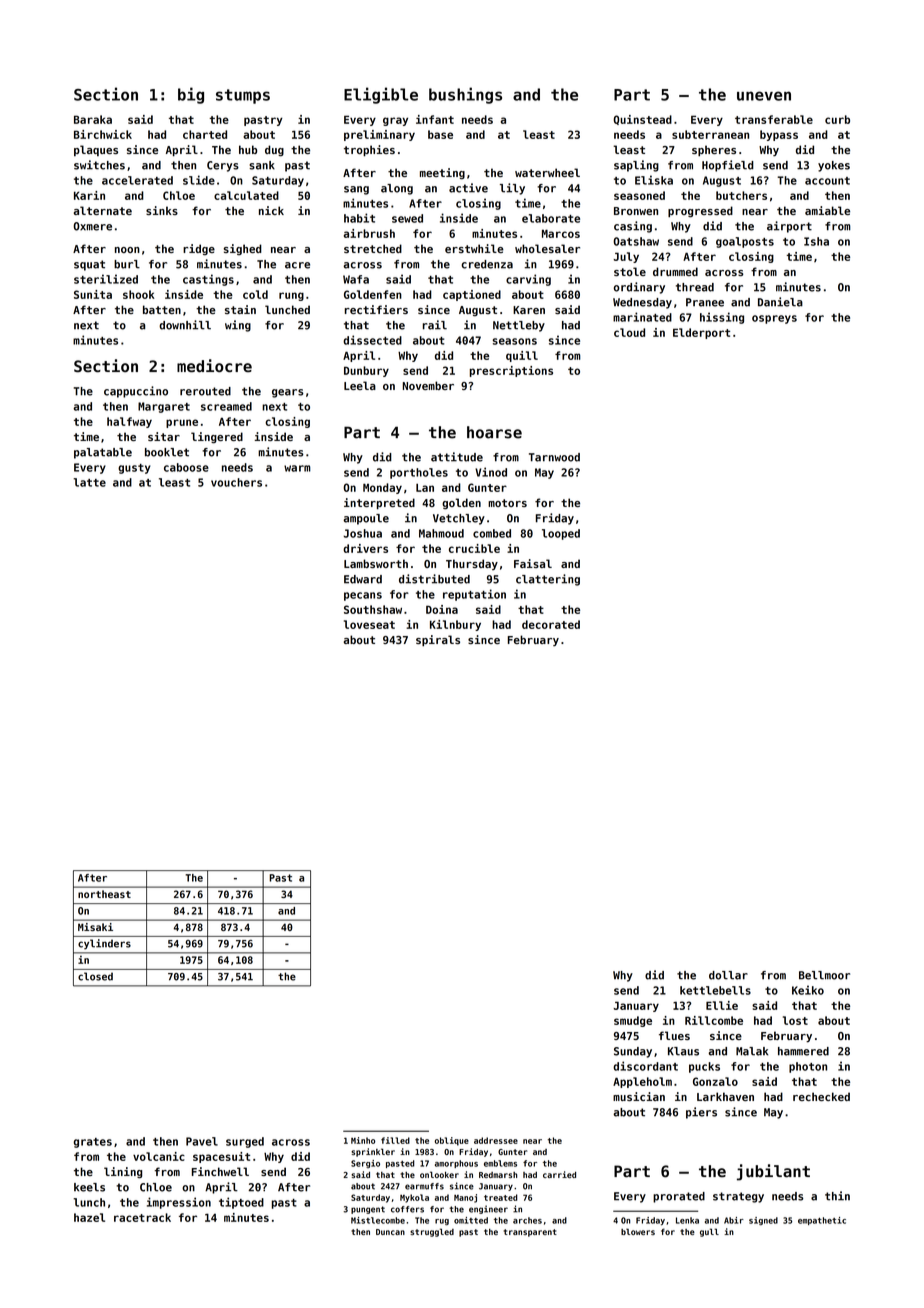 This document has width=924, height=1308. Describe the element at coordinates (104, 894) in the document. I see `northeast` at that location.
